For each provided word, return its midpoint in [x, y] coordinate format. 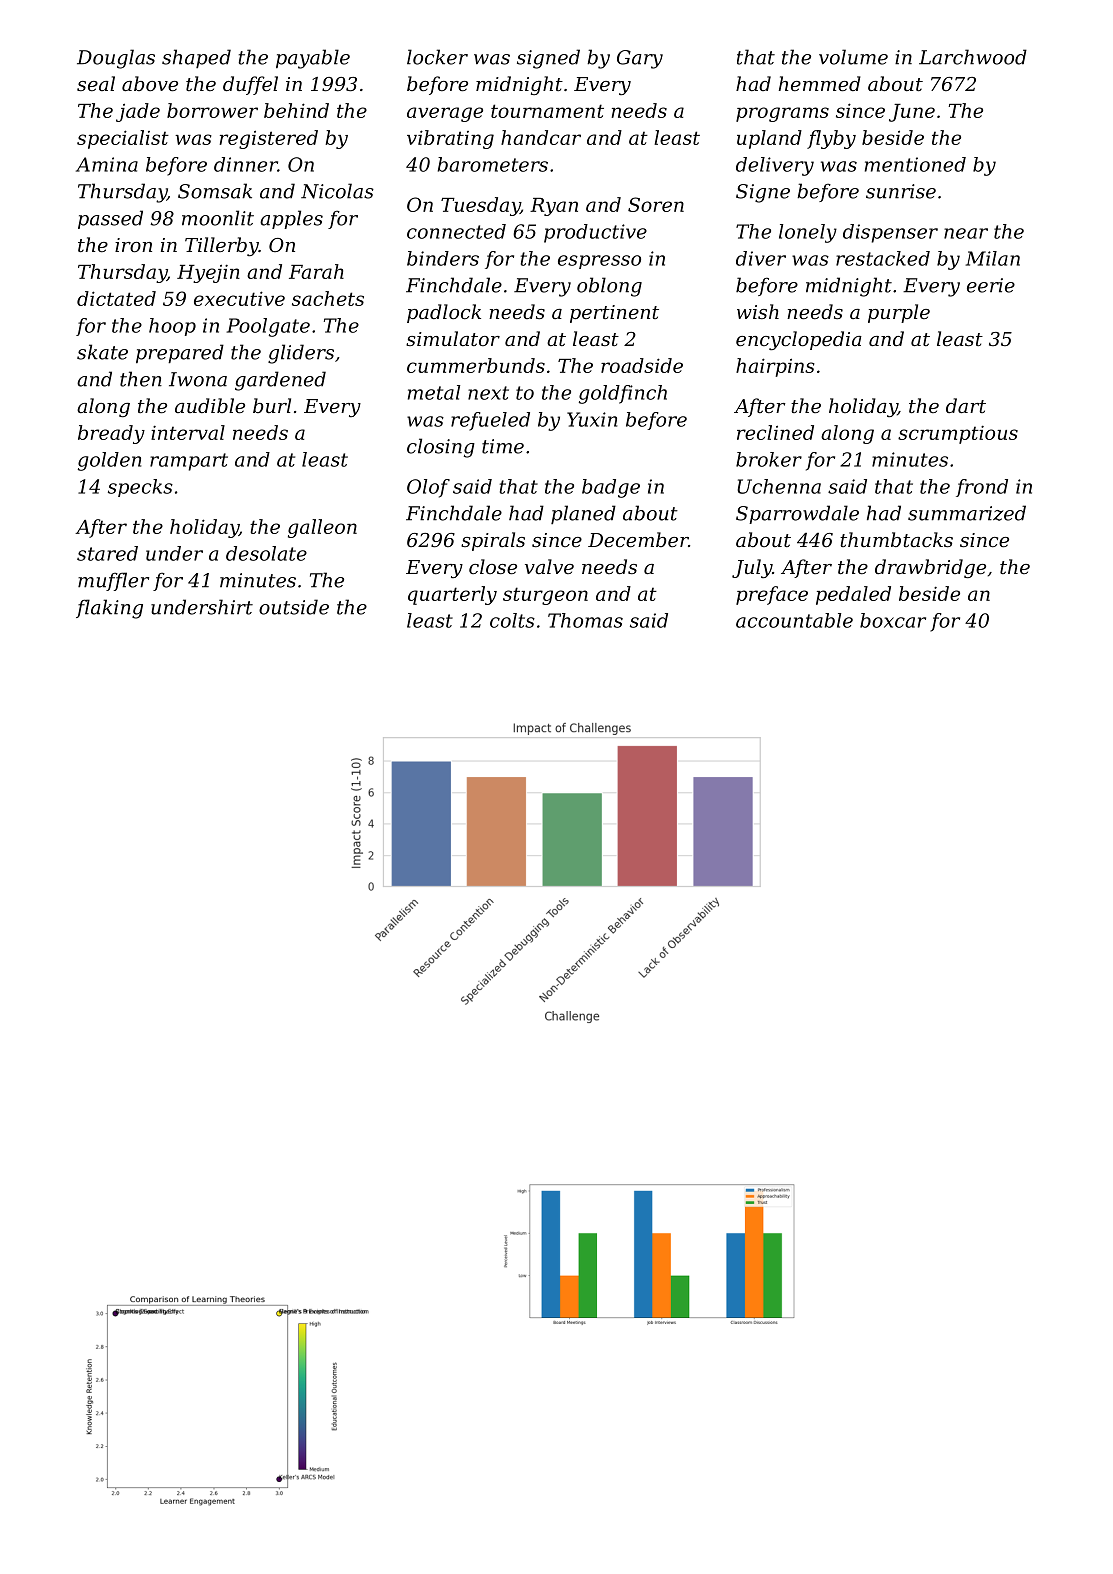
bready [111, 434]
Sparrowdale [797, 514]
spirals [493, 541]
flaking [109, 609]
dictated [116, 298]
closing [441, 448]
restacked [883, 258]
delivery [775, 166]
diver [761, 258]
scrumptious [958, 435]
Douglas [116, 59]
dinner [246, 164]
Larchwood [973, 57]
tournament [547, 111]
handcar [541, 137]
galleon [322, 528]
